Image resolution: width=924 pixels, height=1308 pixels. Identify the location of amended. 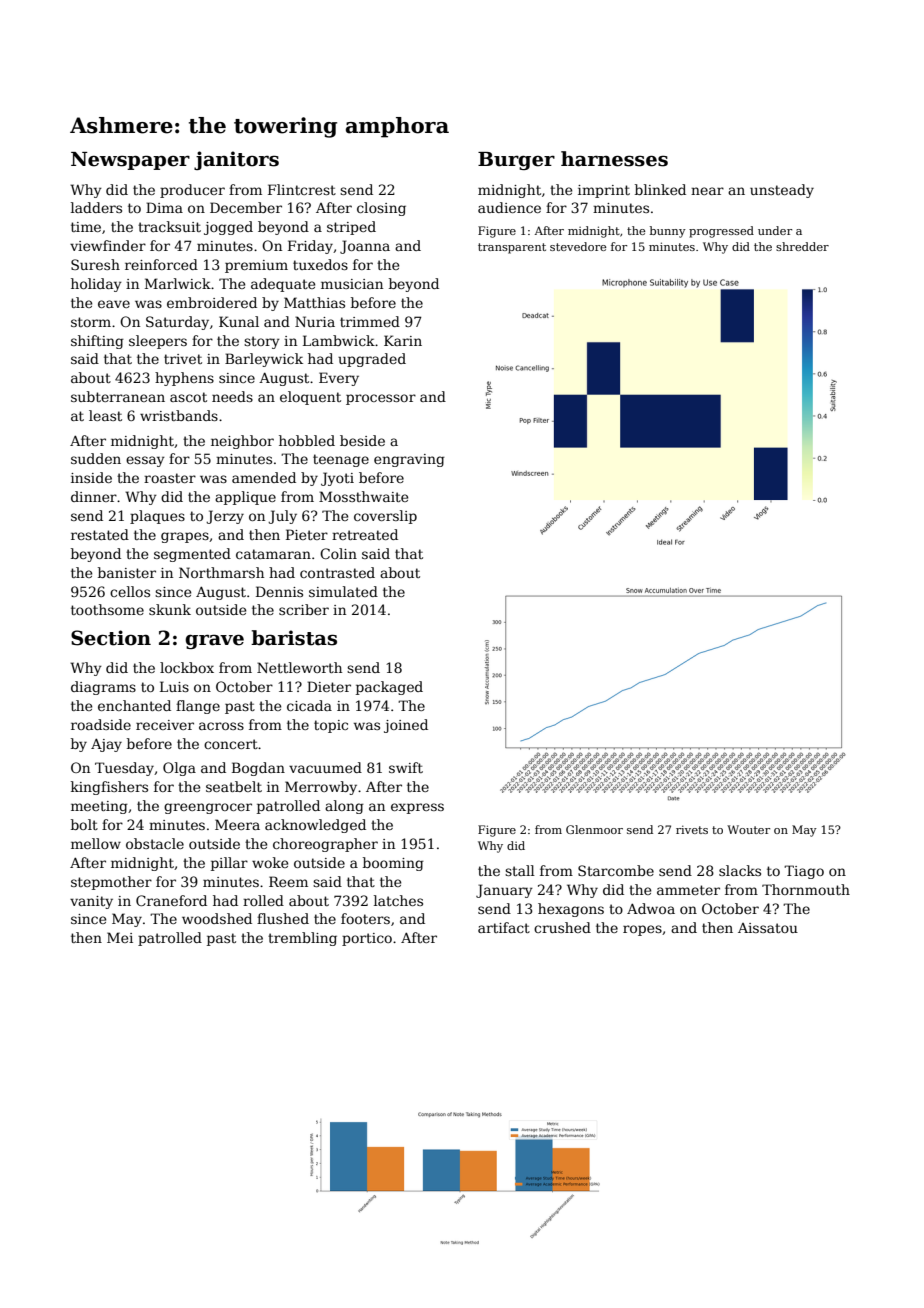
(264, 477).
